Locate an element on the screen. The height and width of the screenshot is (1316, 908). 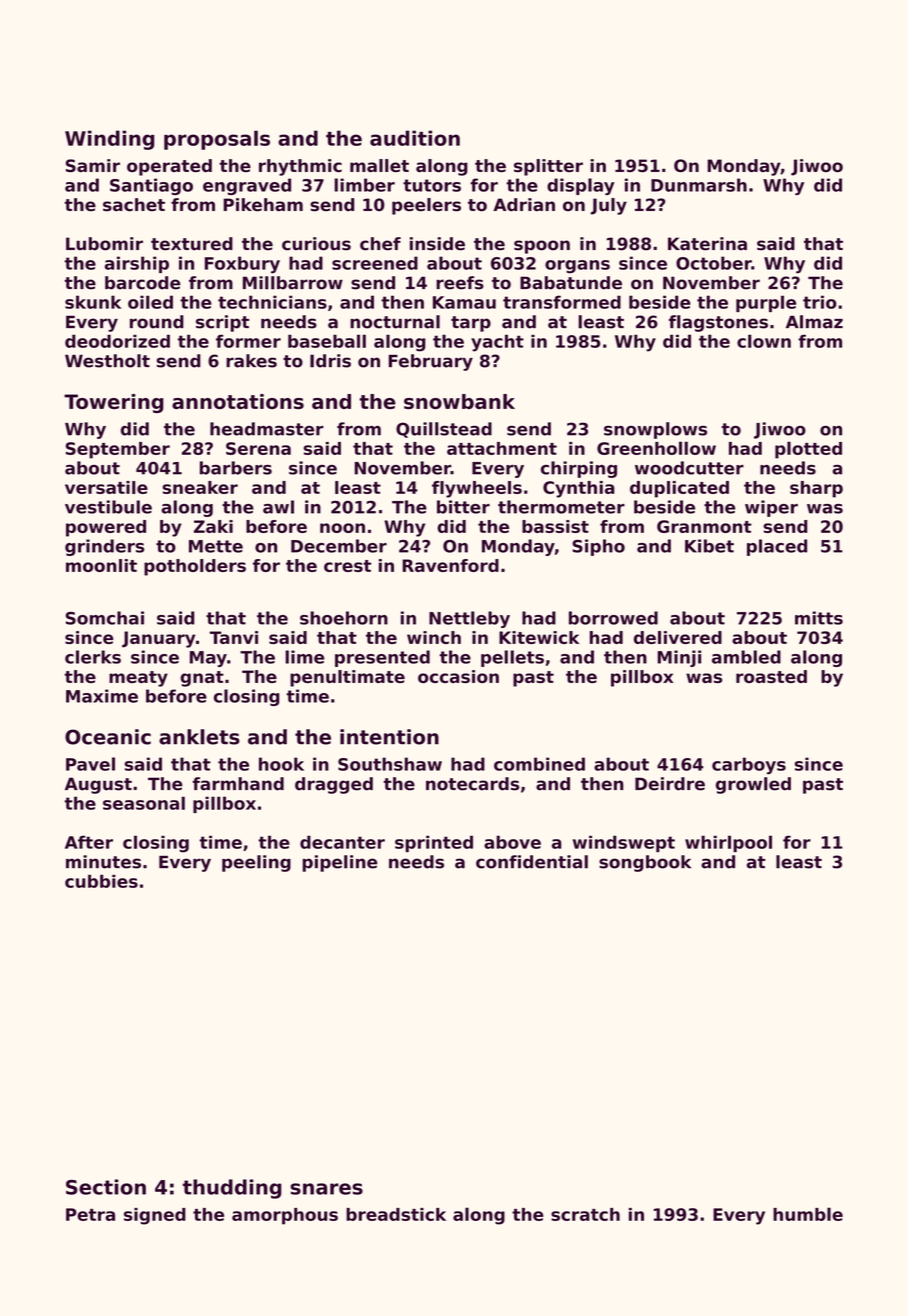
amorphous is located at coordinates (285, 1216).
